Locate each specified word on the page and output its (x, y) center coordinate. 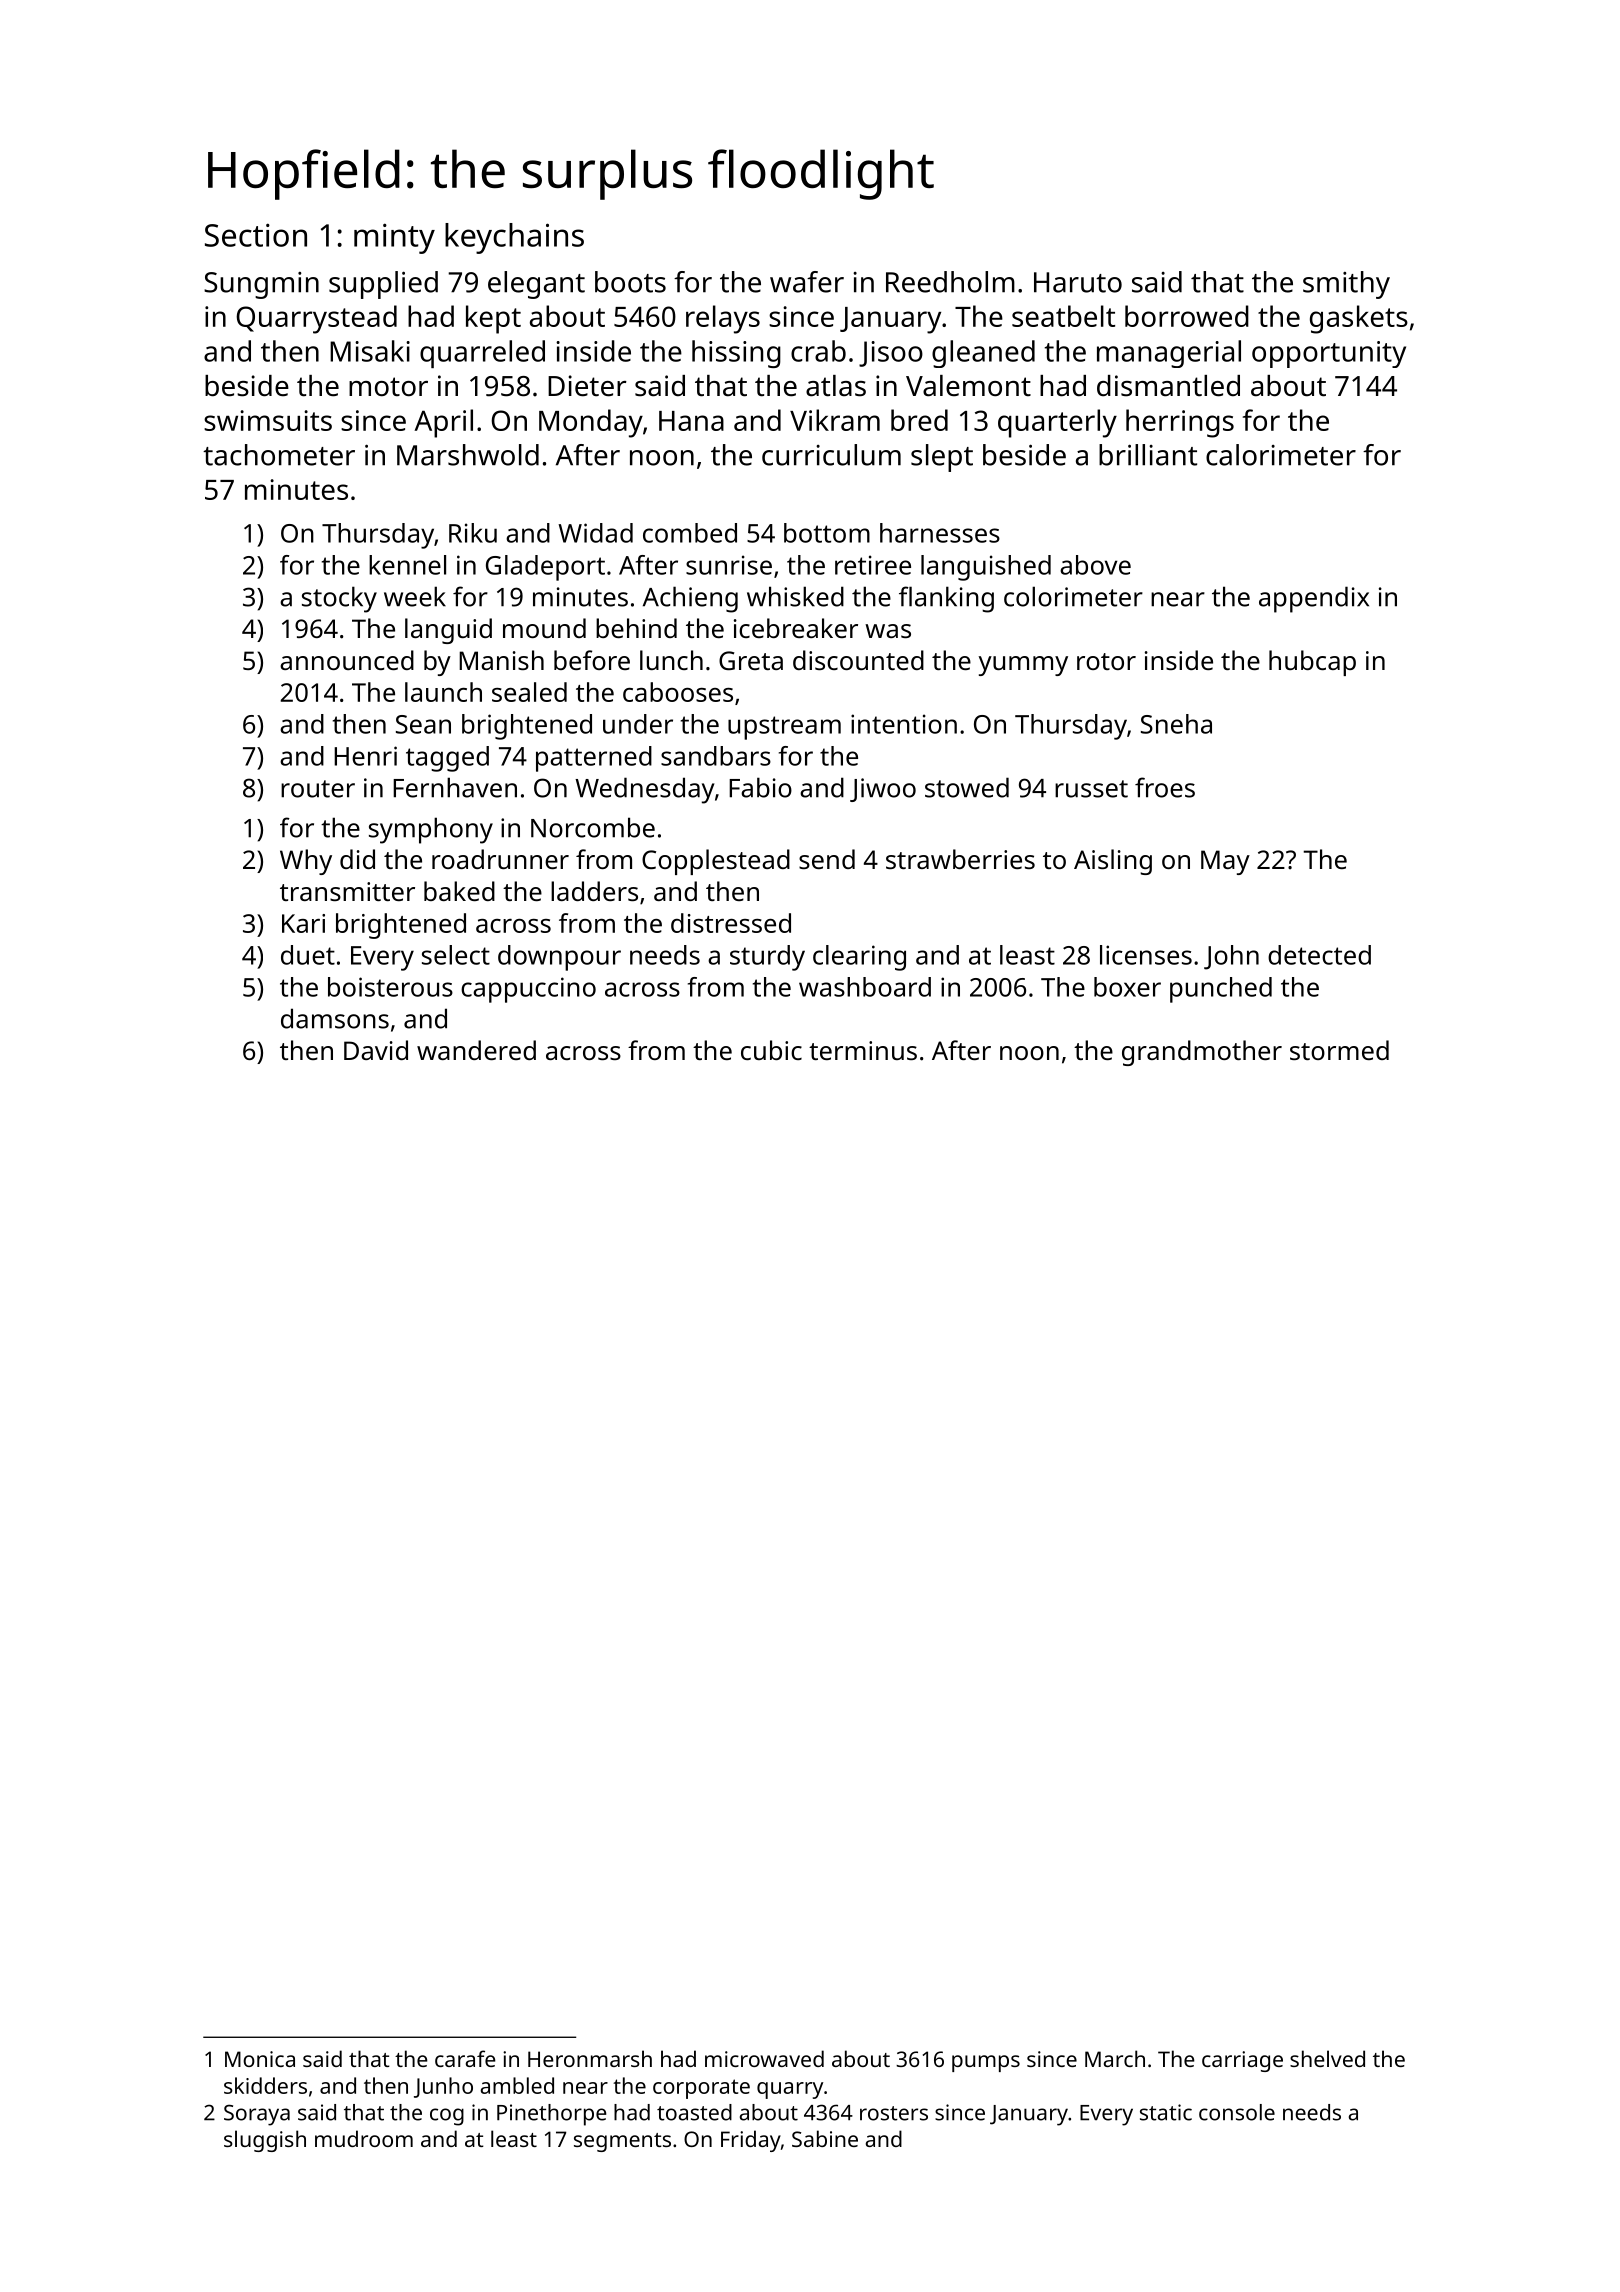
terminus (863, 1050)
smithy (1346, 285)
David (376, 1050)
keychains (514, 238)
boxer (1127, 987)
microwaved (764, 2058)
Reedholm (950, 282)
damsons (335, 1018)
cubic (771, 1050)
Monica (260, 2059)
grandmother (1202, 1053)
